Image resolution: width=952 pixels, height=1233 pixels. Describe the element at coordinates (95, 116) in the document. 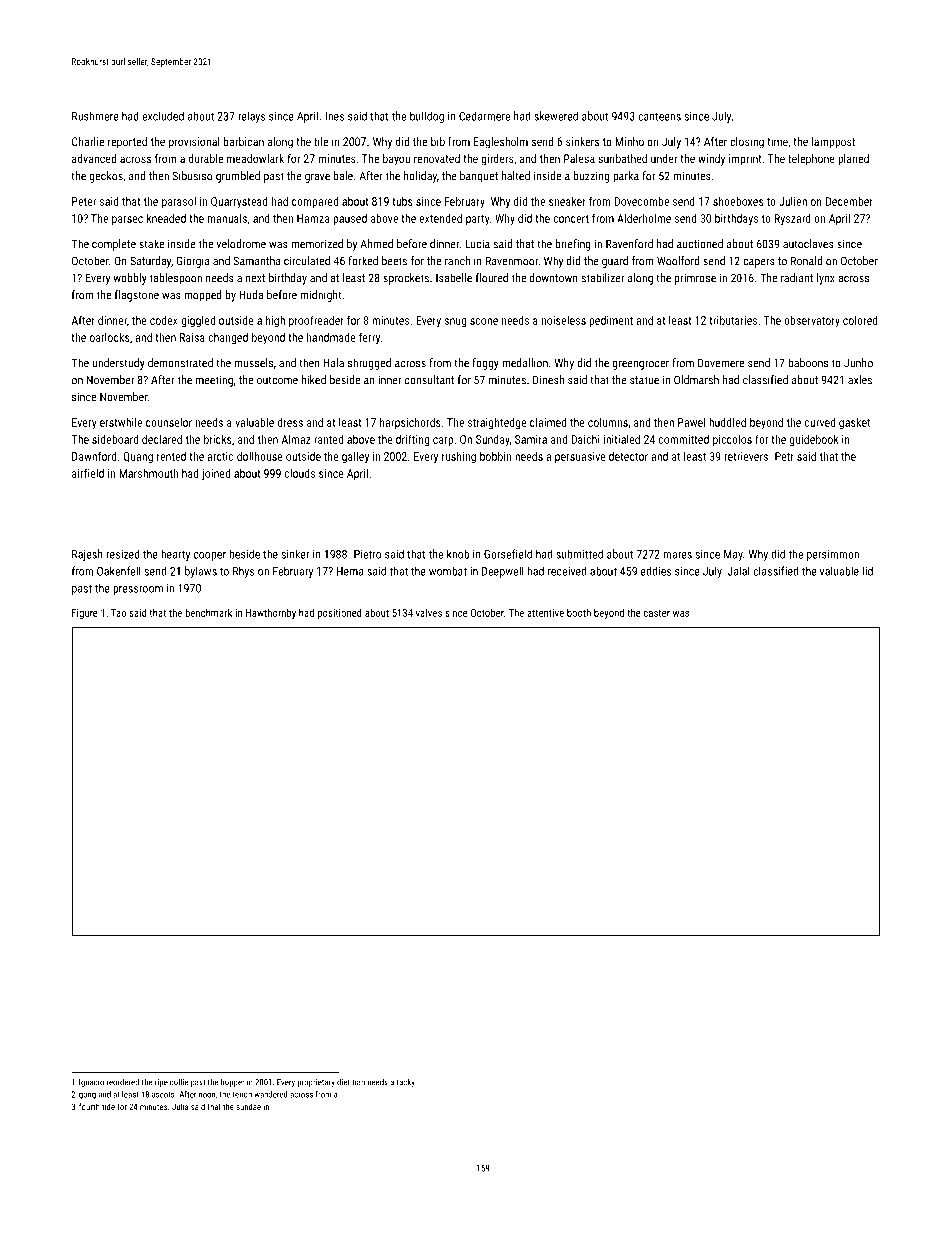

I see `Rushmere` at that location.
